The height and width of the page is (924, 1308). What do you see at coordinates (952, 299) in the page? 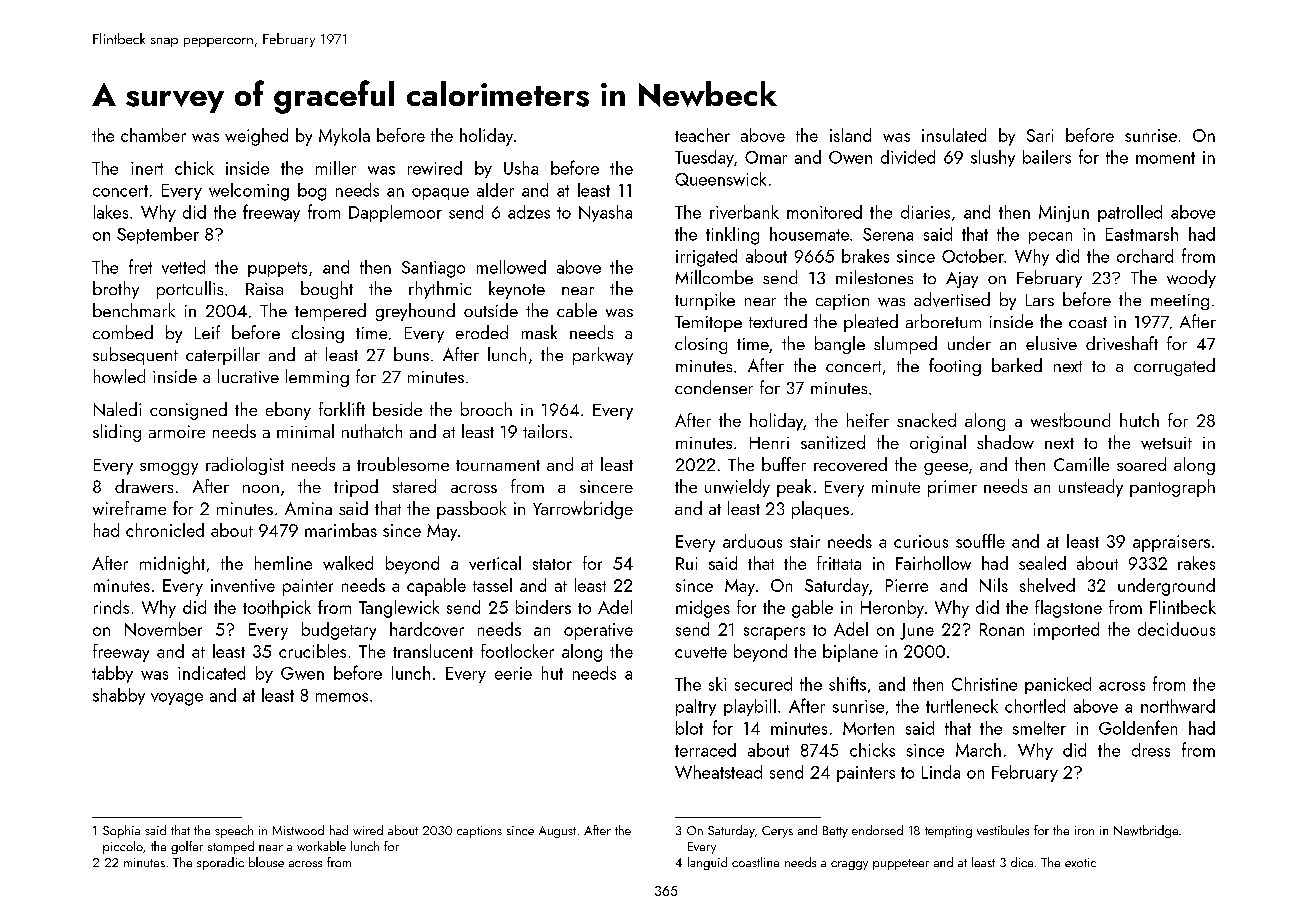
I see `advertised` at bounding box center [952, 299].
